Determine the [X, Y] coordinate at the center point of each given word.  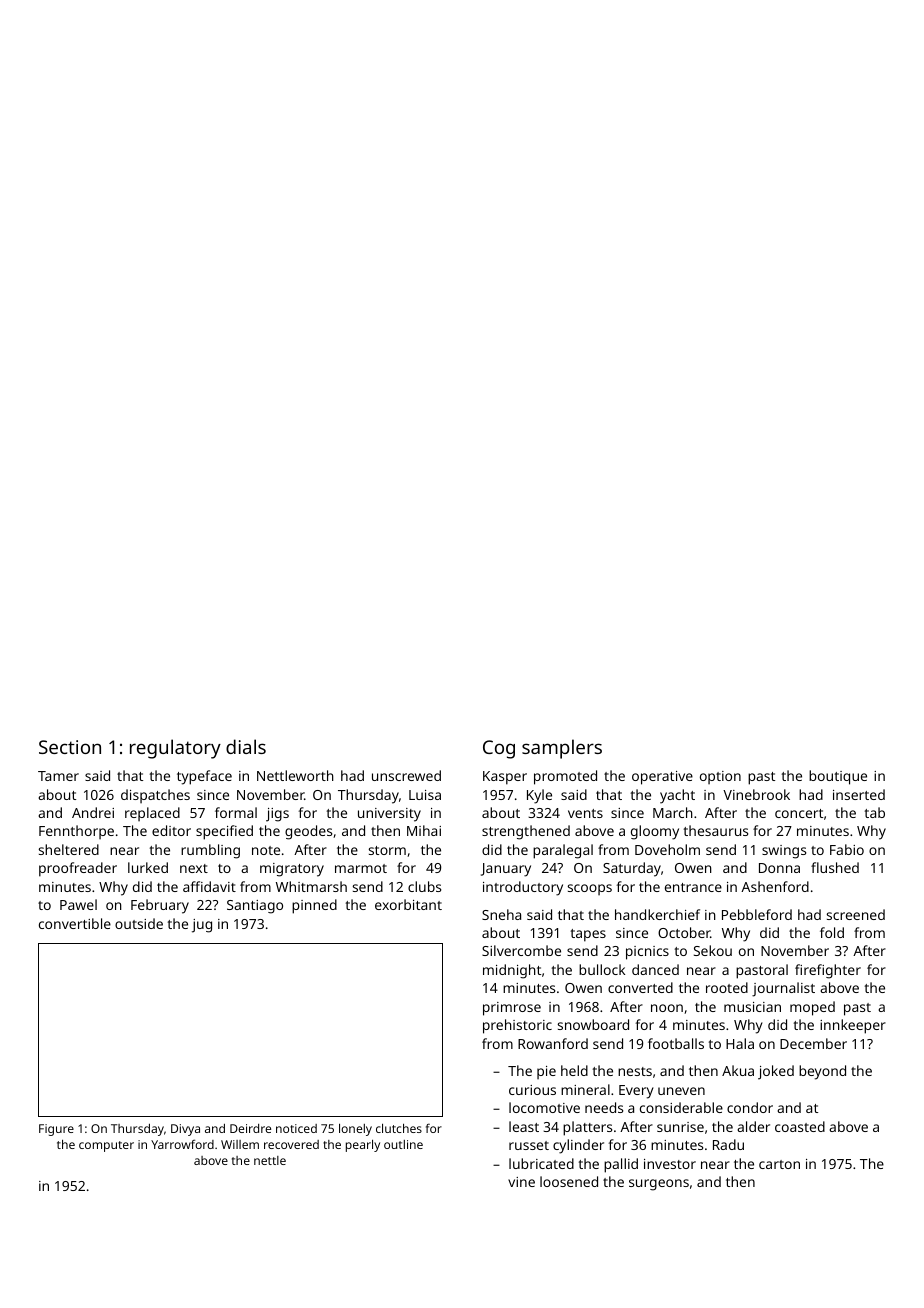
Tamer [58, 776]
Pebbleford [757, 914]
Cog [499, 749]
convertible [75, 923]
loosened [569, 1181]
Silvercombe [521, 950]
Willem [240, 1144]
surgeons [659, 1185]
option [720, 777]
